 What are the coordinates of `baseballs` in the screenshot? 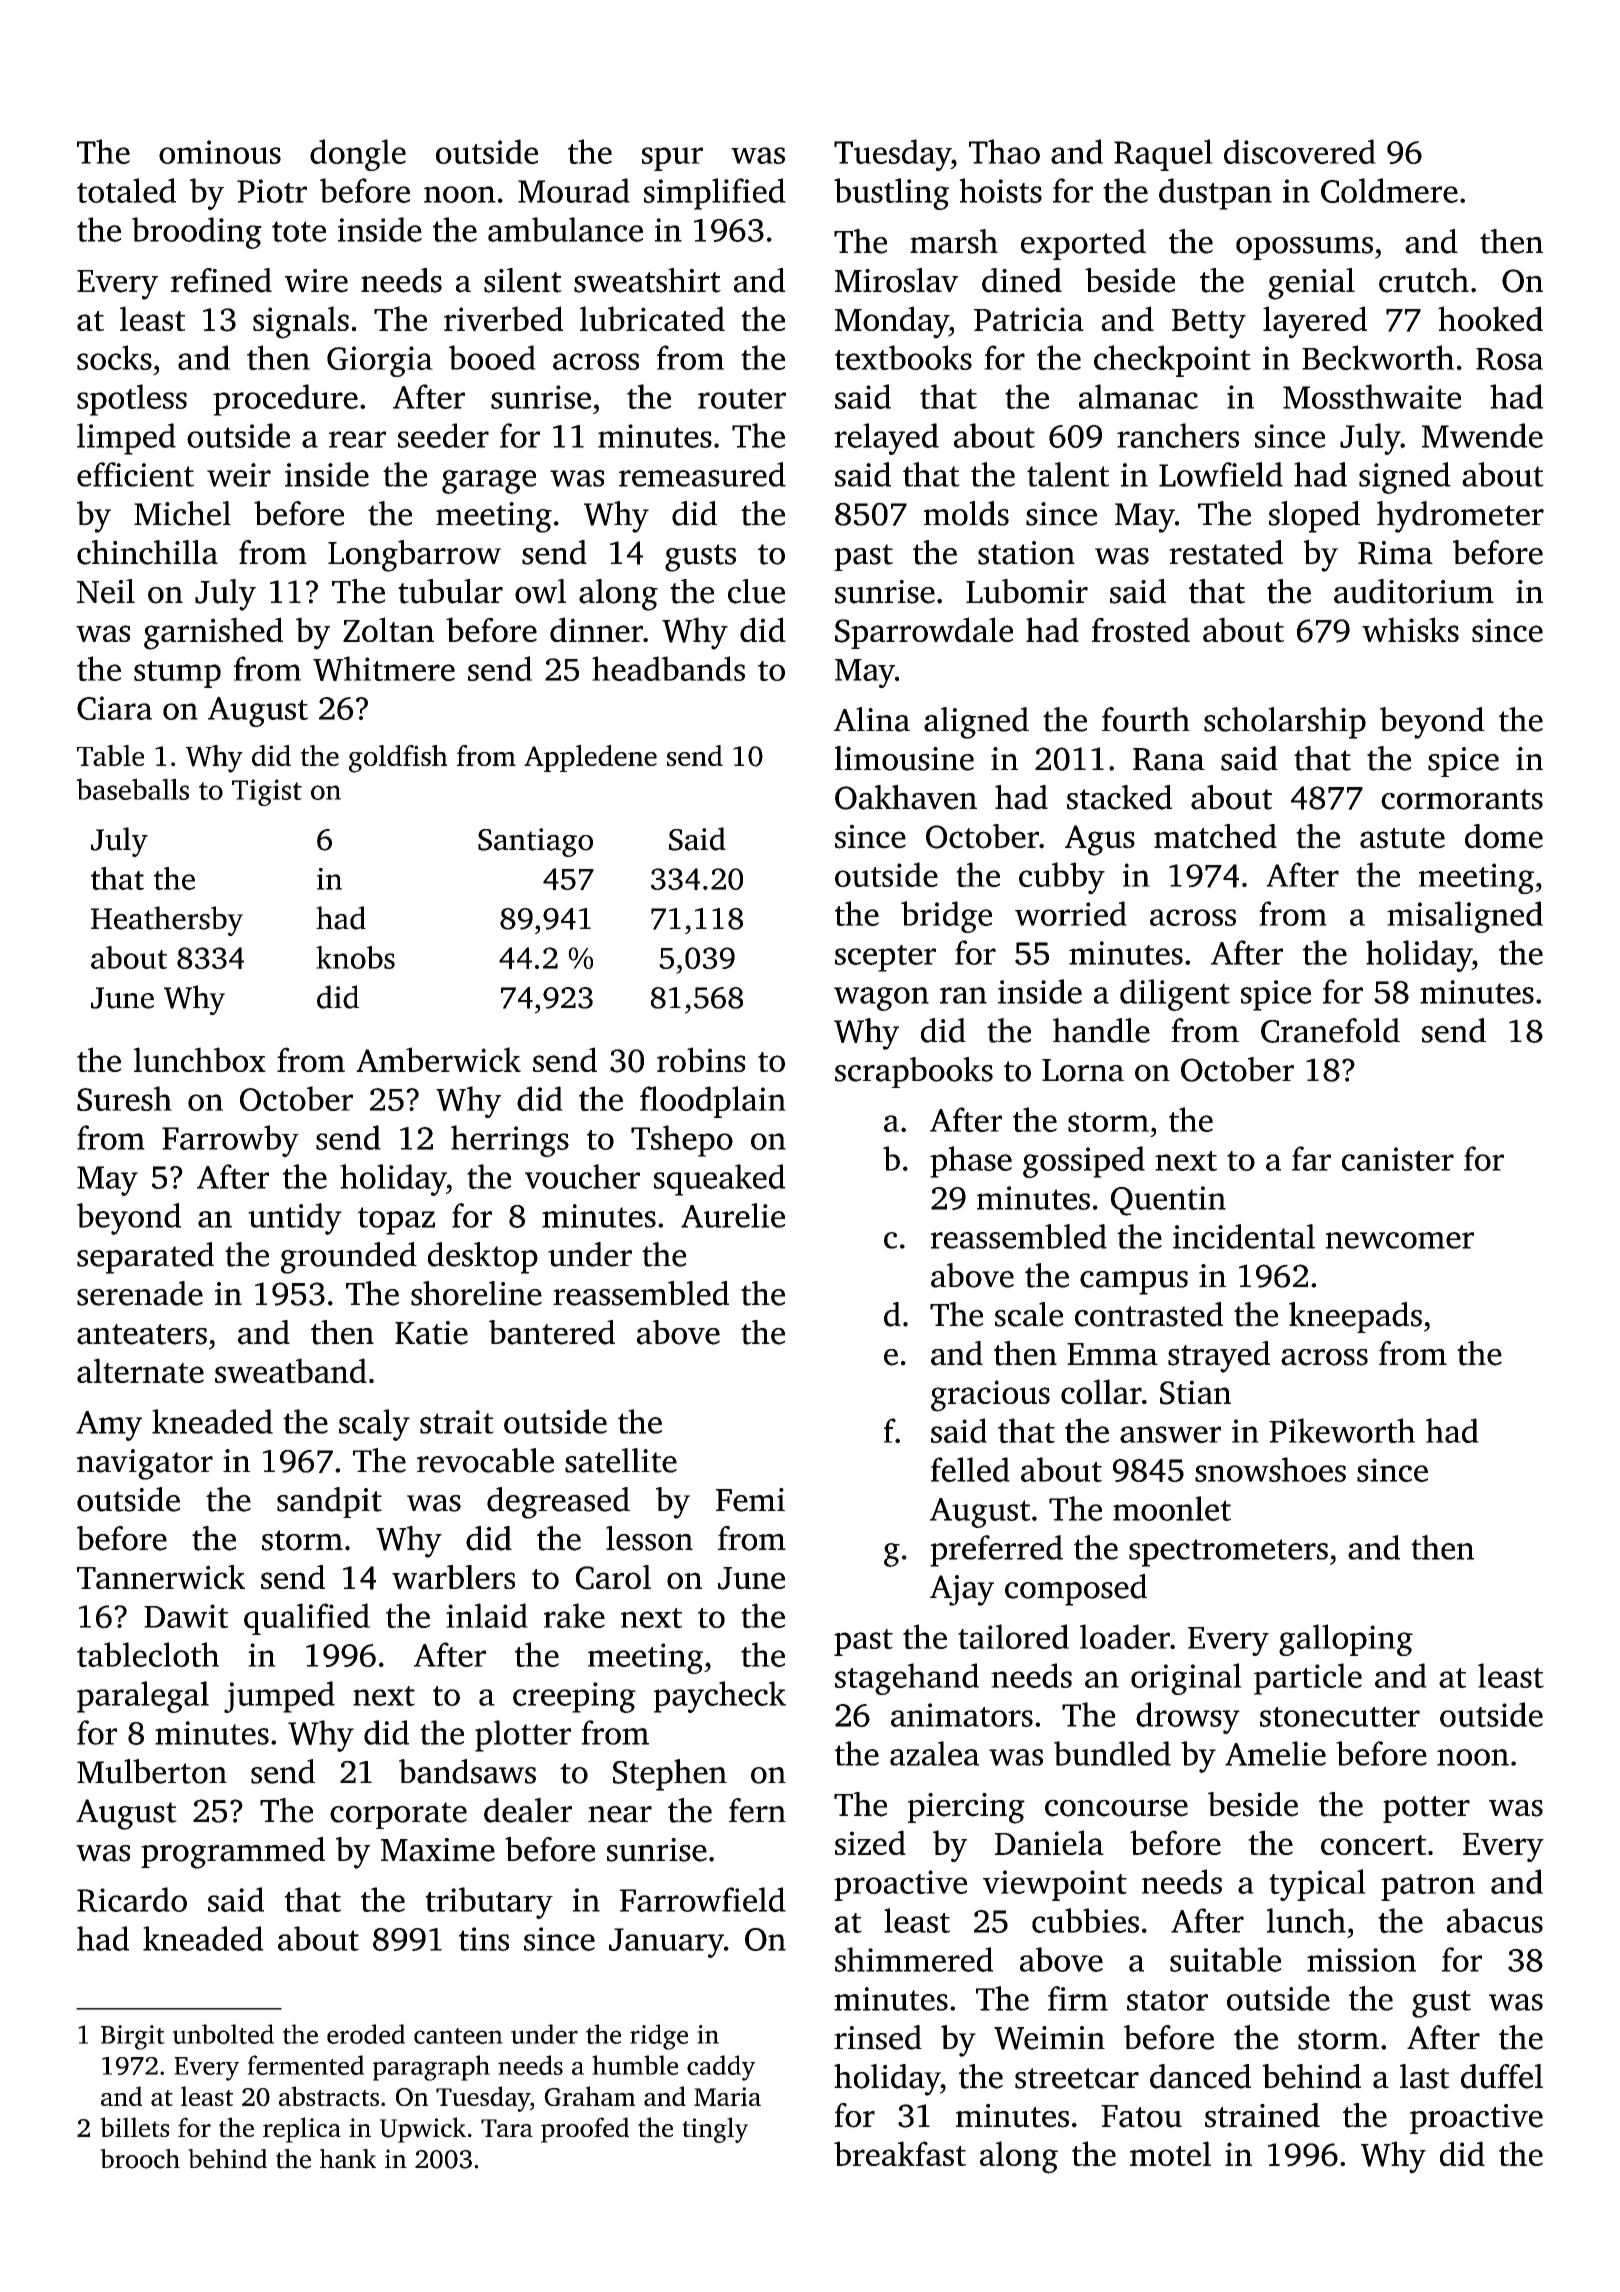 It's located at (132, 789).
